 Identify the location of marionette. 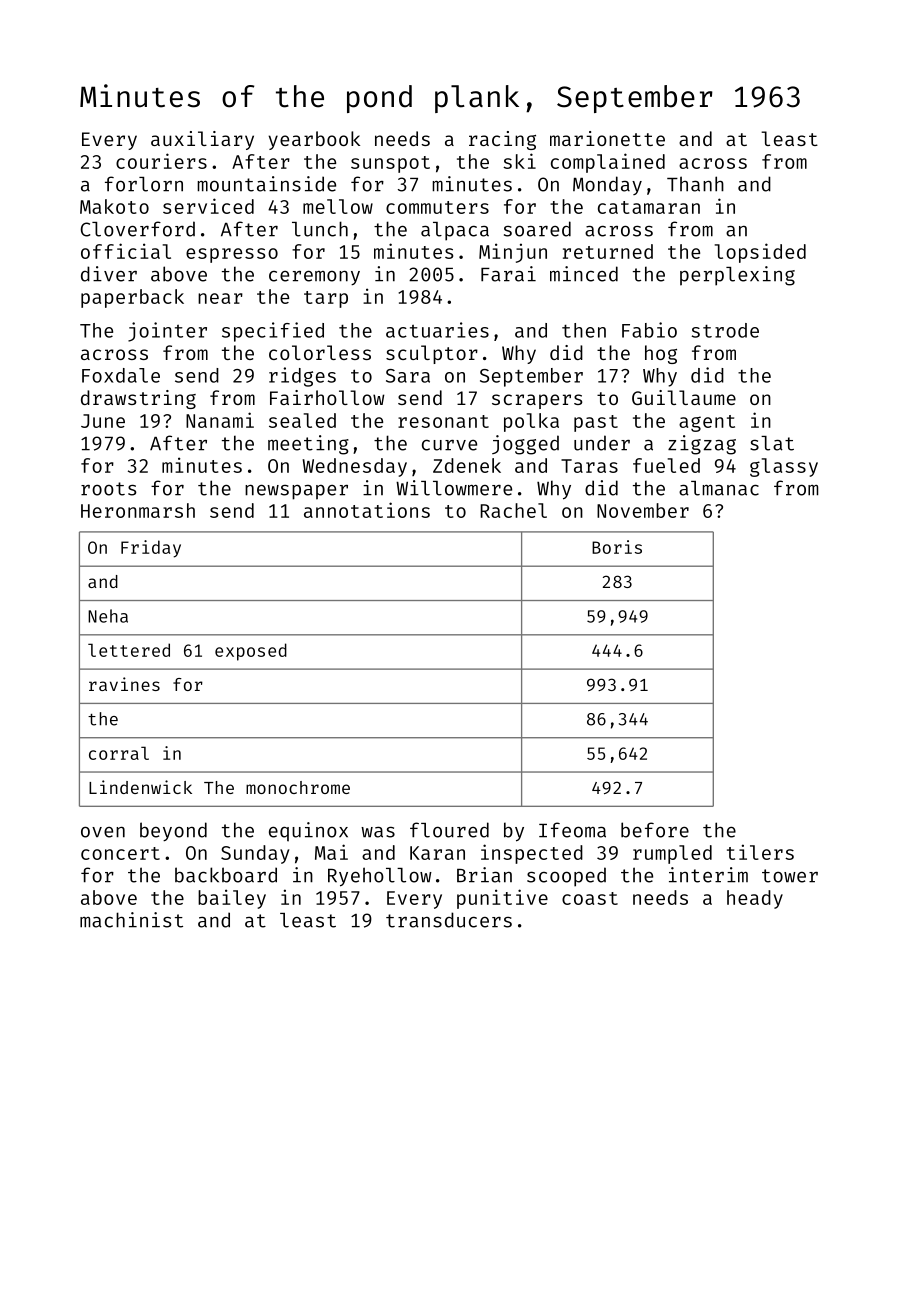
(607, 138).
